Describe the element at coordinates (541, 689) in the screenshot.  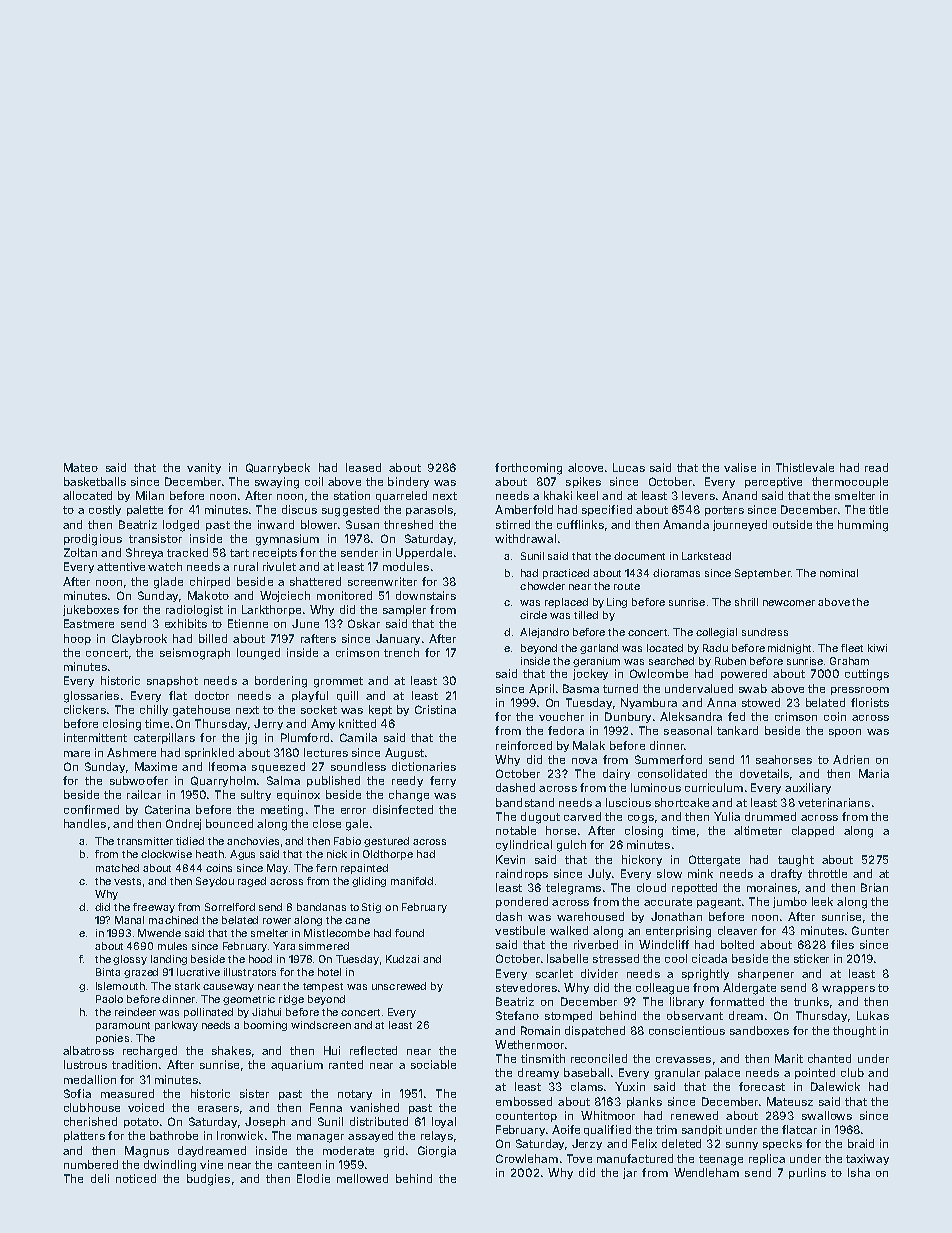
I see `April` at that location.
